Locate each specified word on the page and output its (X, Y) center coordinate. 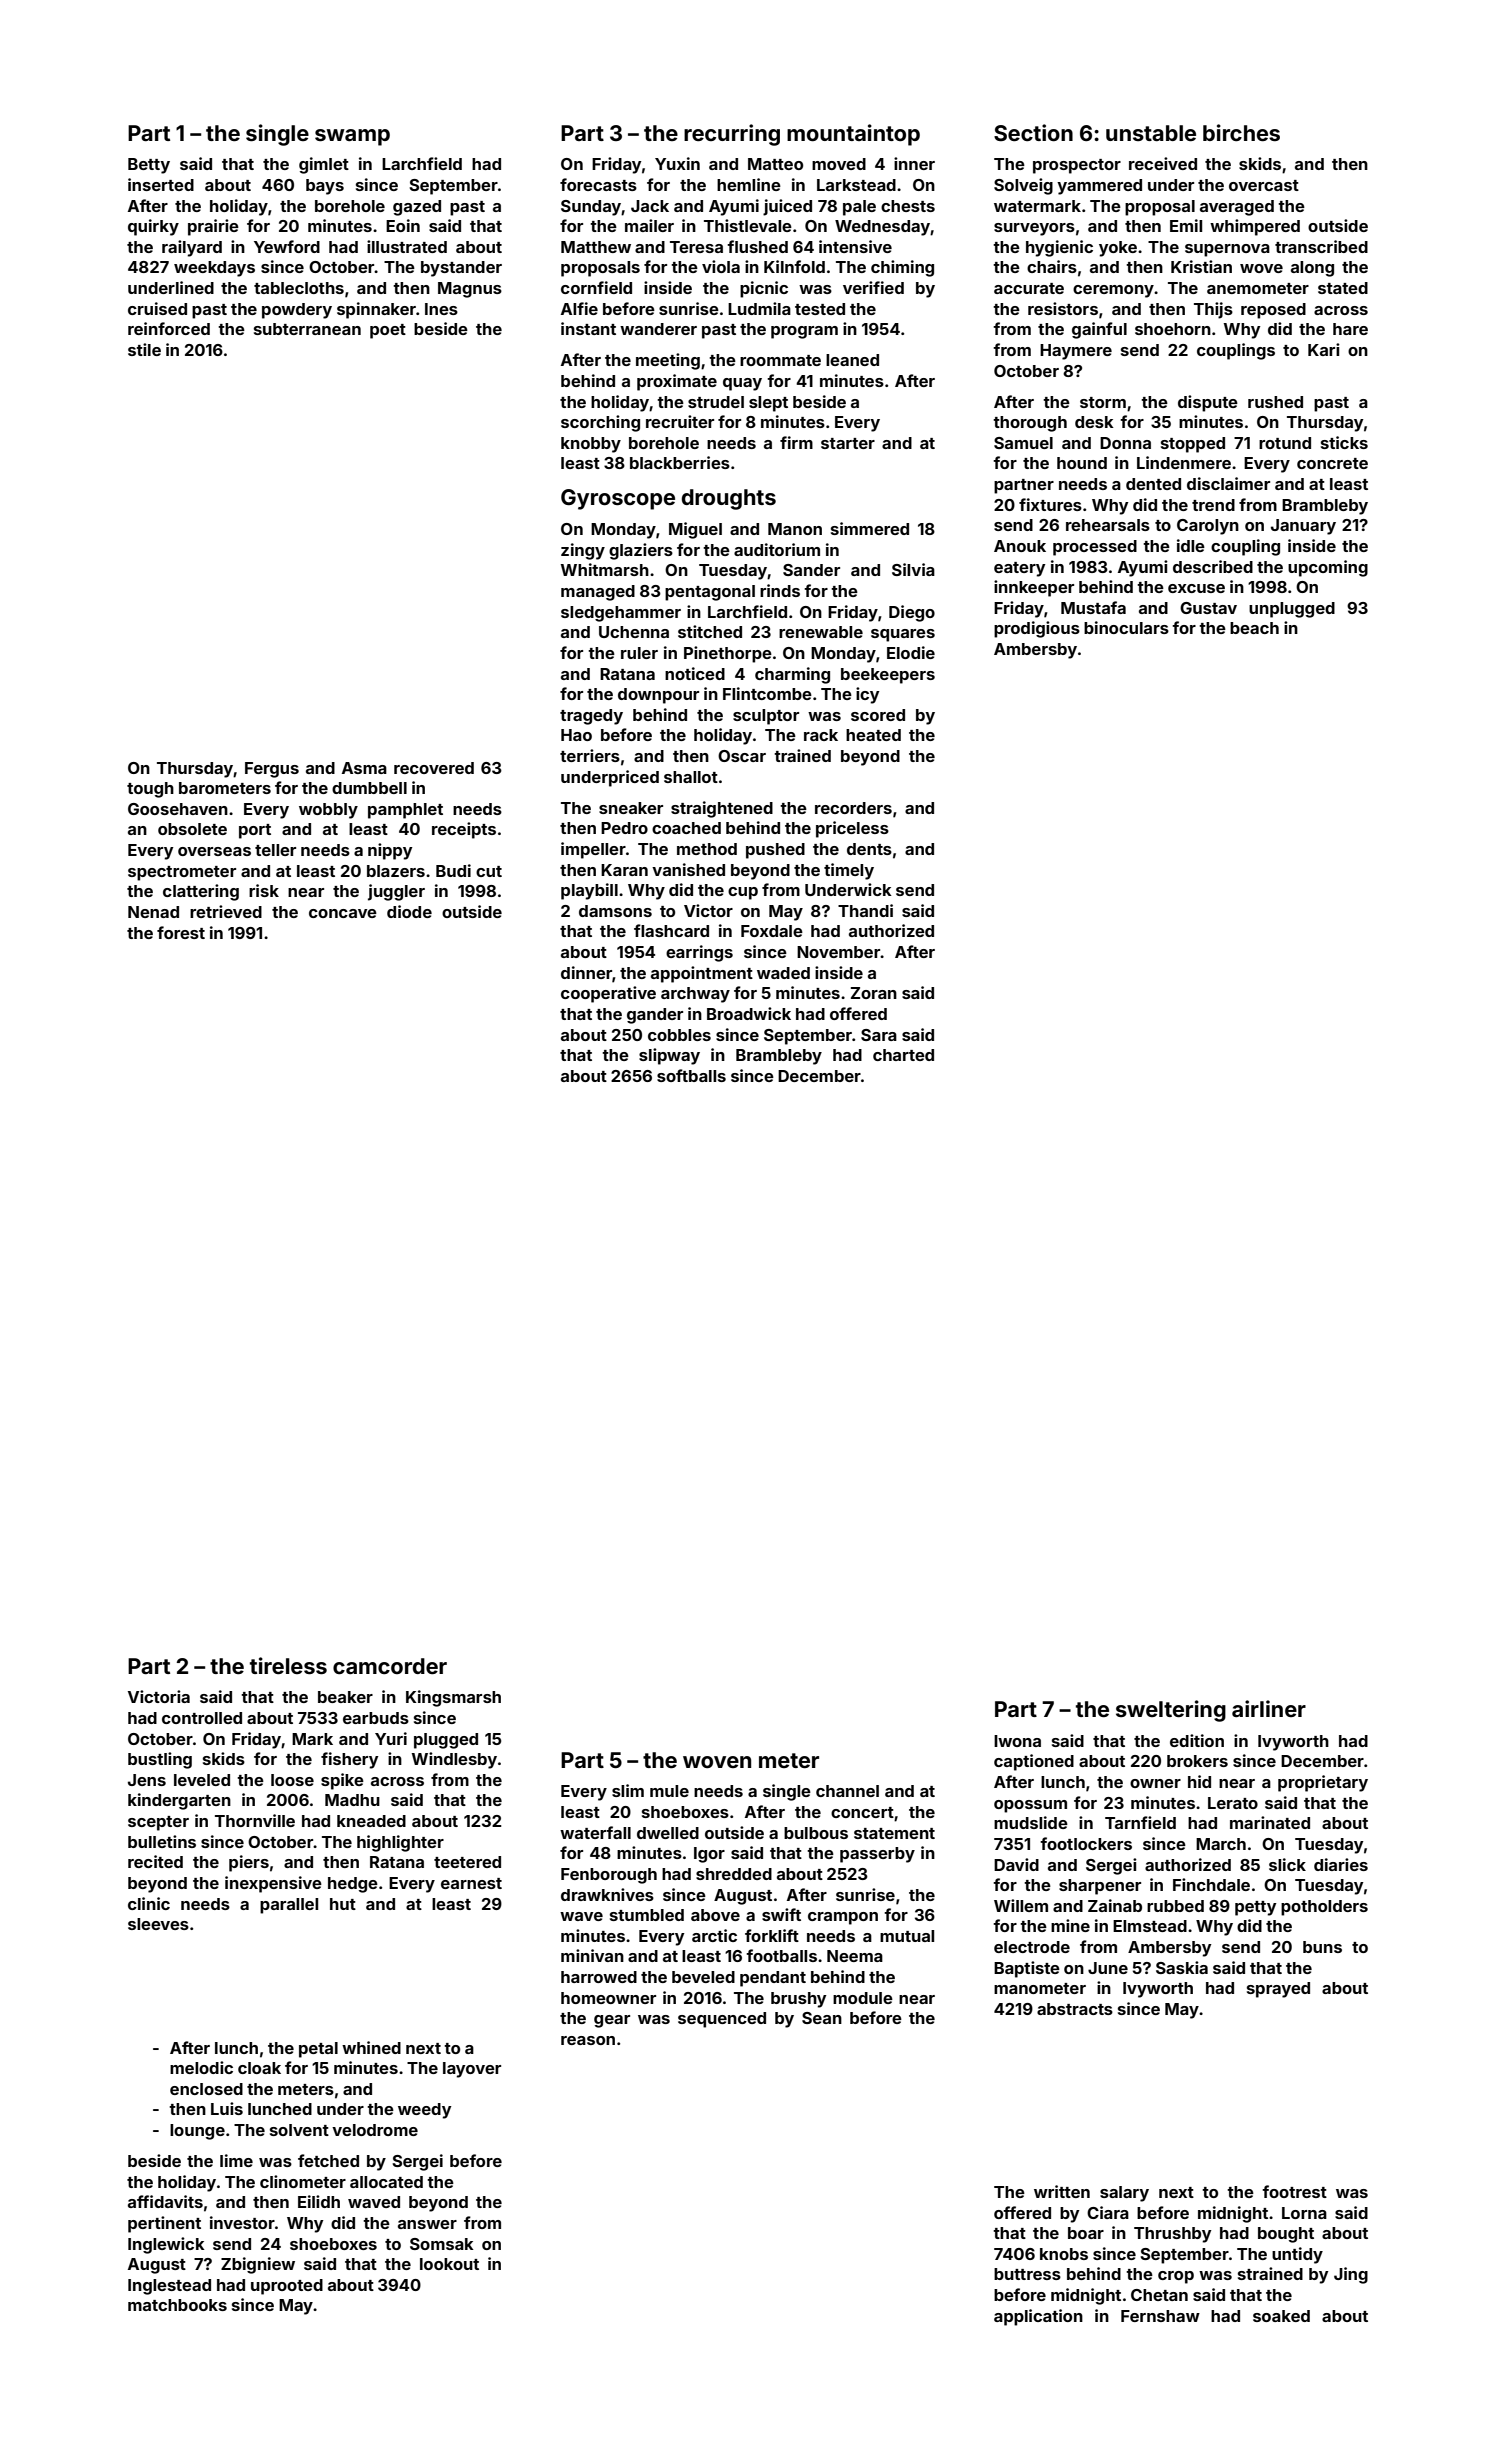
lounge (197, 2132)
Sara (879, 1035)
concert (862, 1812)
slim (628, 1790)
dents (869, 849)
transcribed (1321, 246)
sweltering (1171, 1711)
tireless (288, 1665)
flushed (757, 246)
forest (181, 932)
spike (342, 1781)
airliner (1269, 1708)
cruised (157, 308)
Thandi (865, 910)
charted (903, 1055)
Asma (364, 768)
